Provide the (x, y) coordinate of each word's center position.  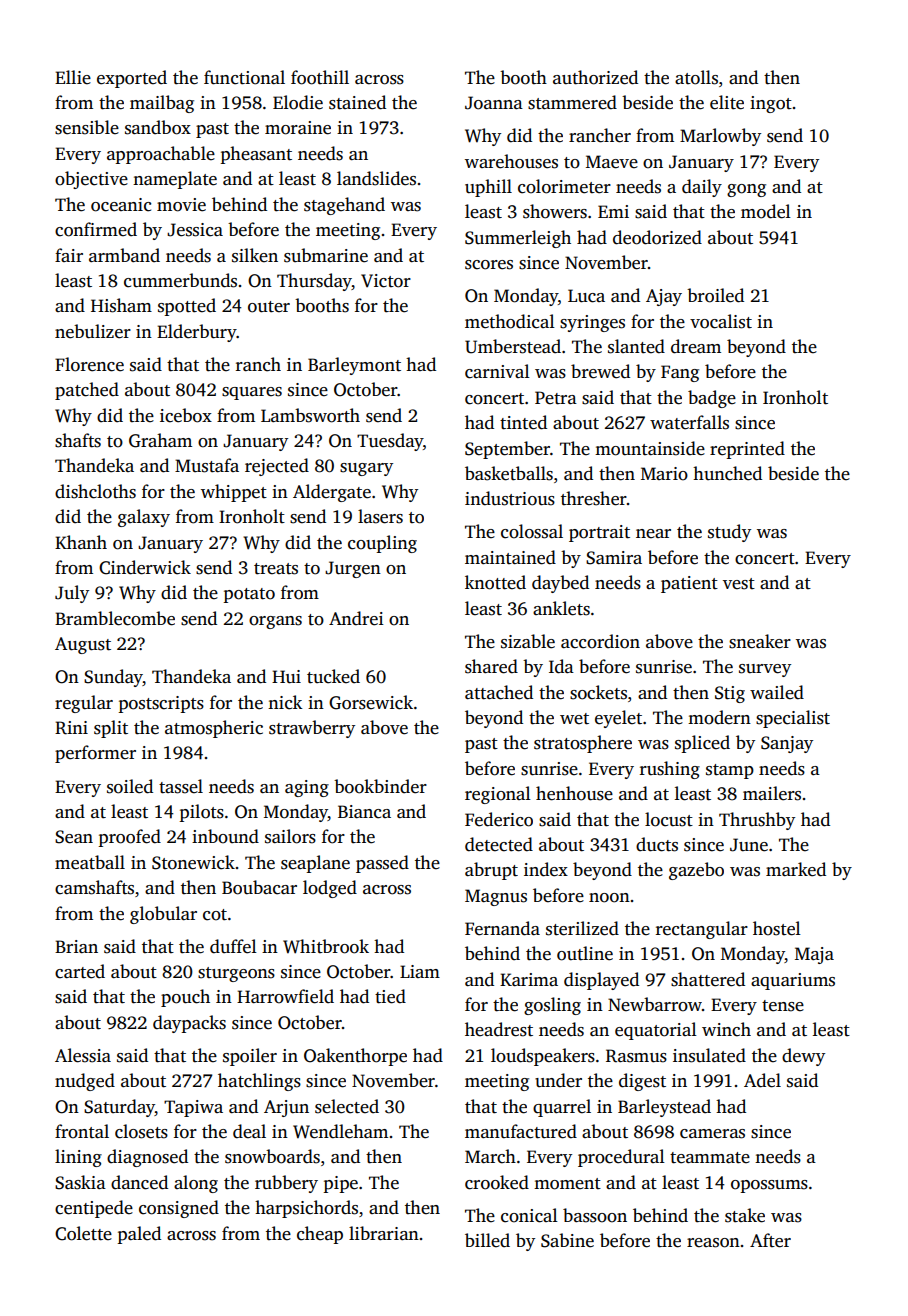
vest (739, 584)
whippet (234, 493)
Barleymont (354, 366)
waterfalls (689, 422)
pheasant (256, 155)
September (507, 450)
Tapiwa (193, 1108)
